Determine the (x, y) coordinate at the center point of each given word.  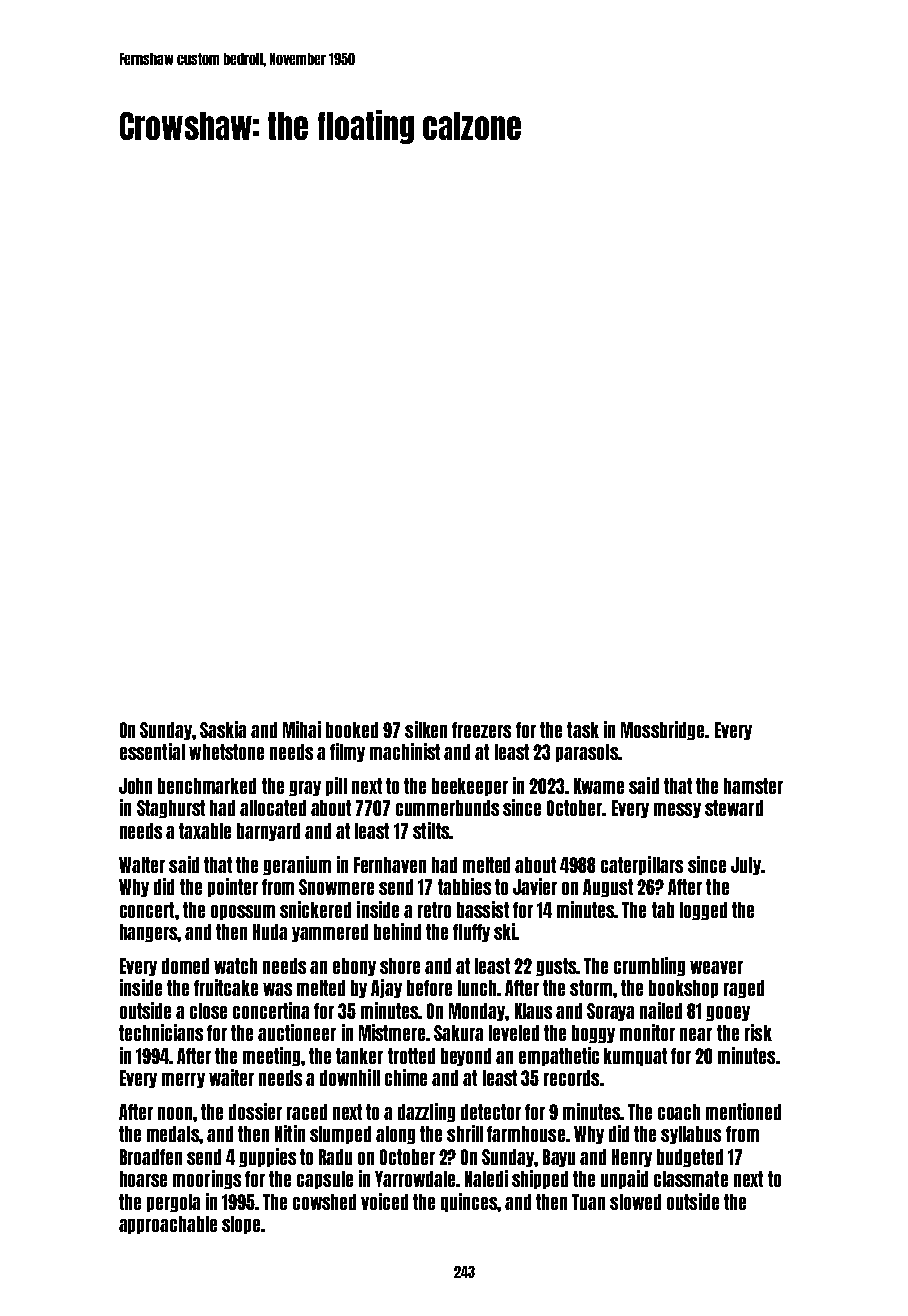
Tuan (588, 1202)
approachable (168, 1225)
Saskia (223, 729)
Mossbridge (662, 730)
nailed (661, 1010)
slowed (635, 1202)
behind (397, 931)
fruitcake (226, 987)
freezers (481, 730)
